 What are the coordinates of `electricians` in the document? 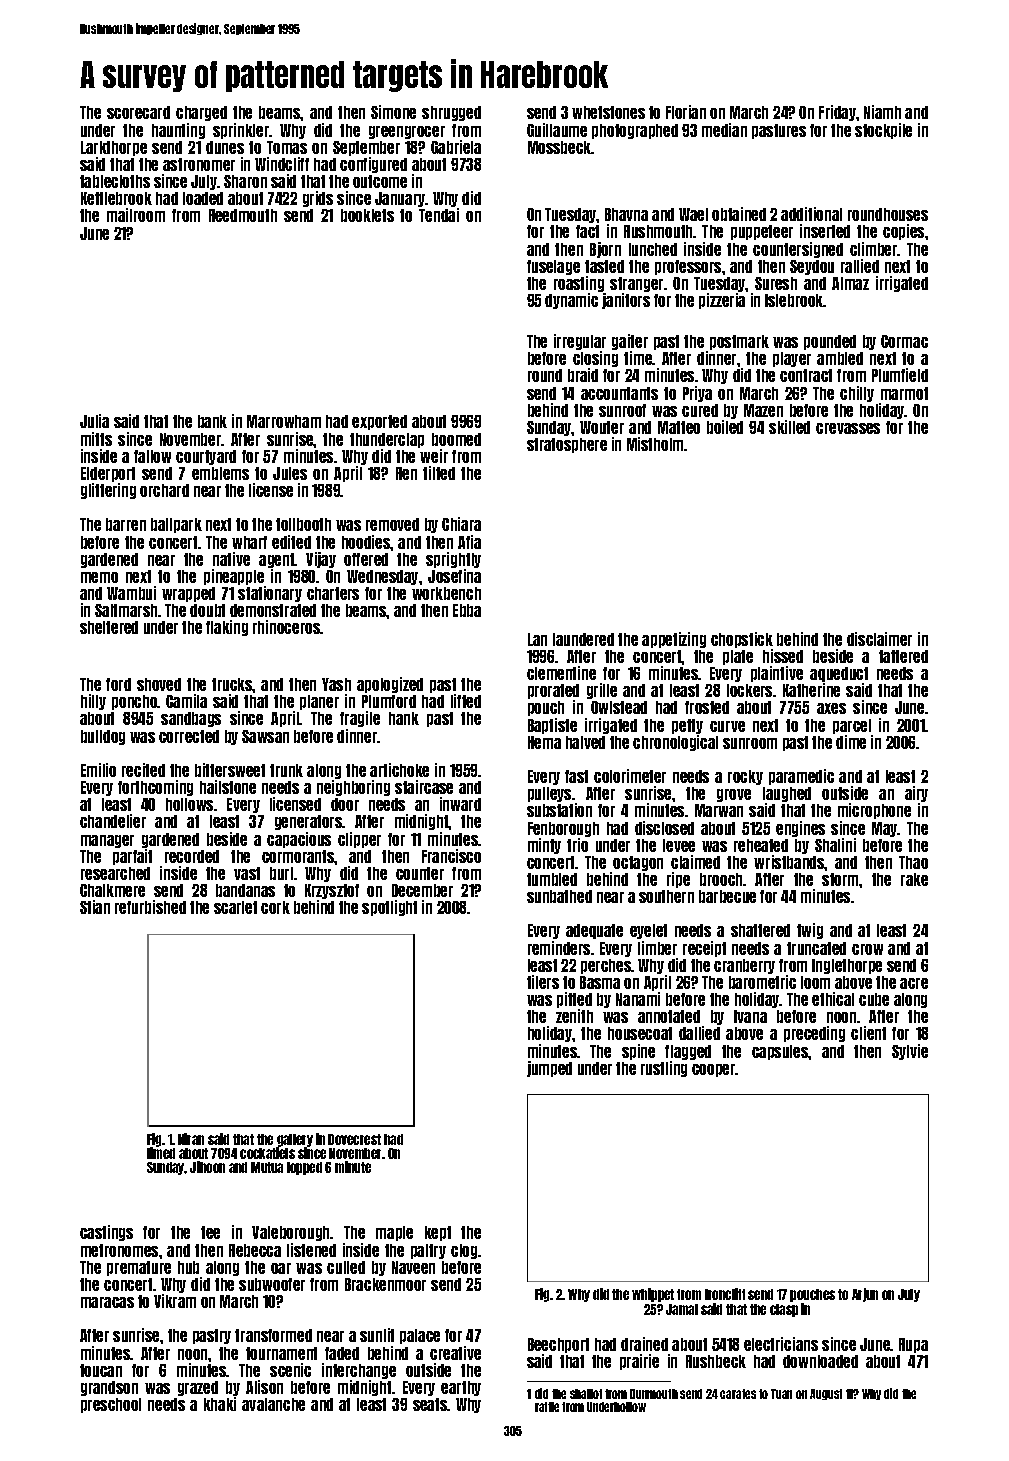 It's located at (781, 1344).
